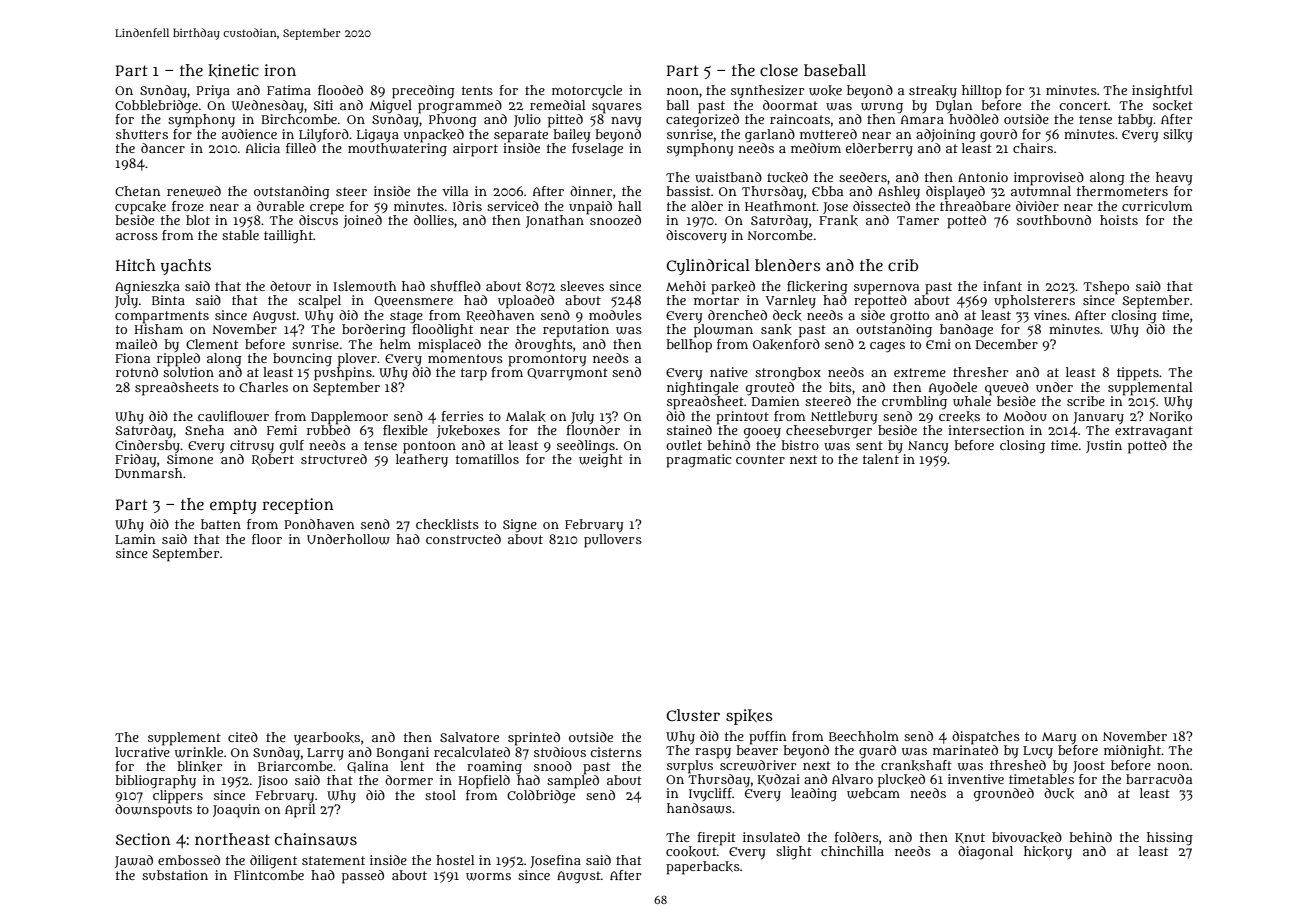 The height and width of the document is (924, 1308). What do you see at coordinates (198, 220) in the document?
I see `blot` at bounding box center [198, 220].
